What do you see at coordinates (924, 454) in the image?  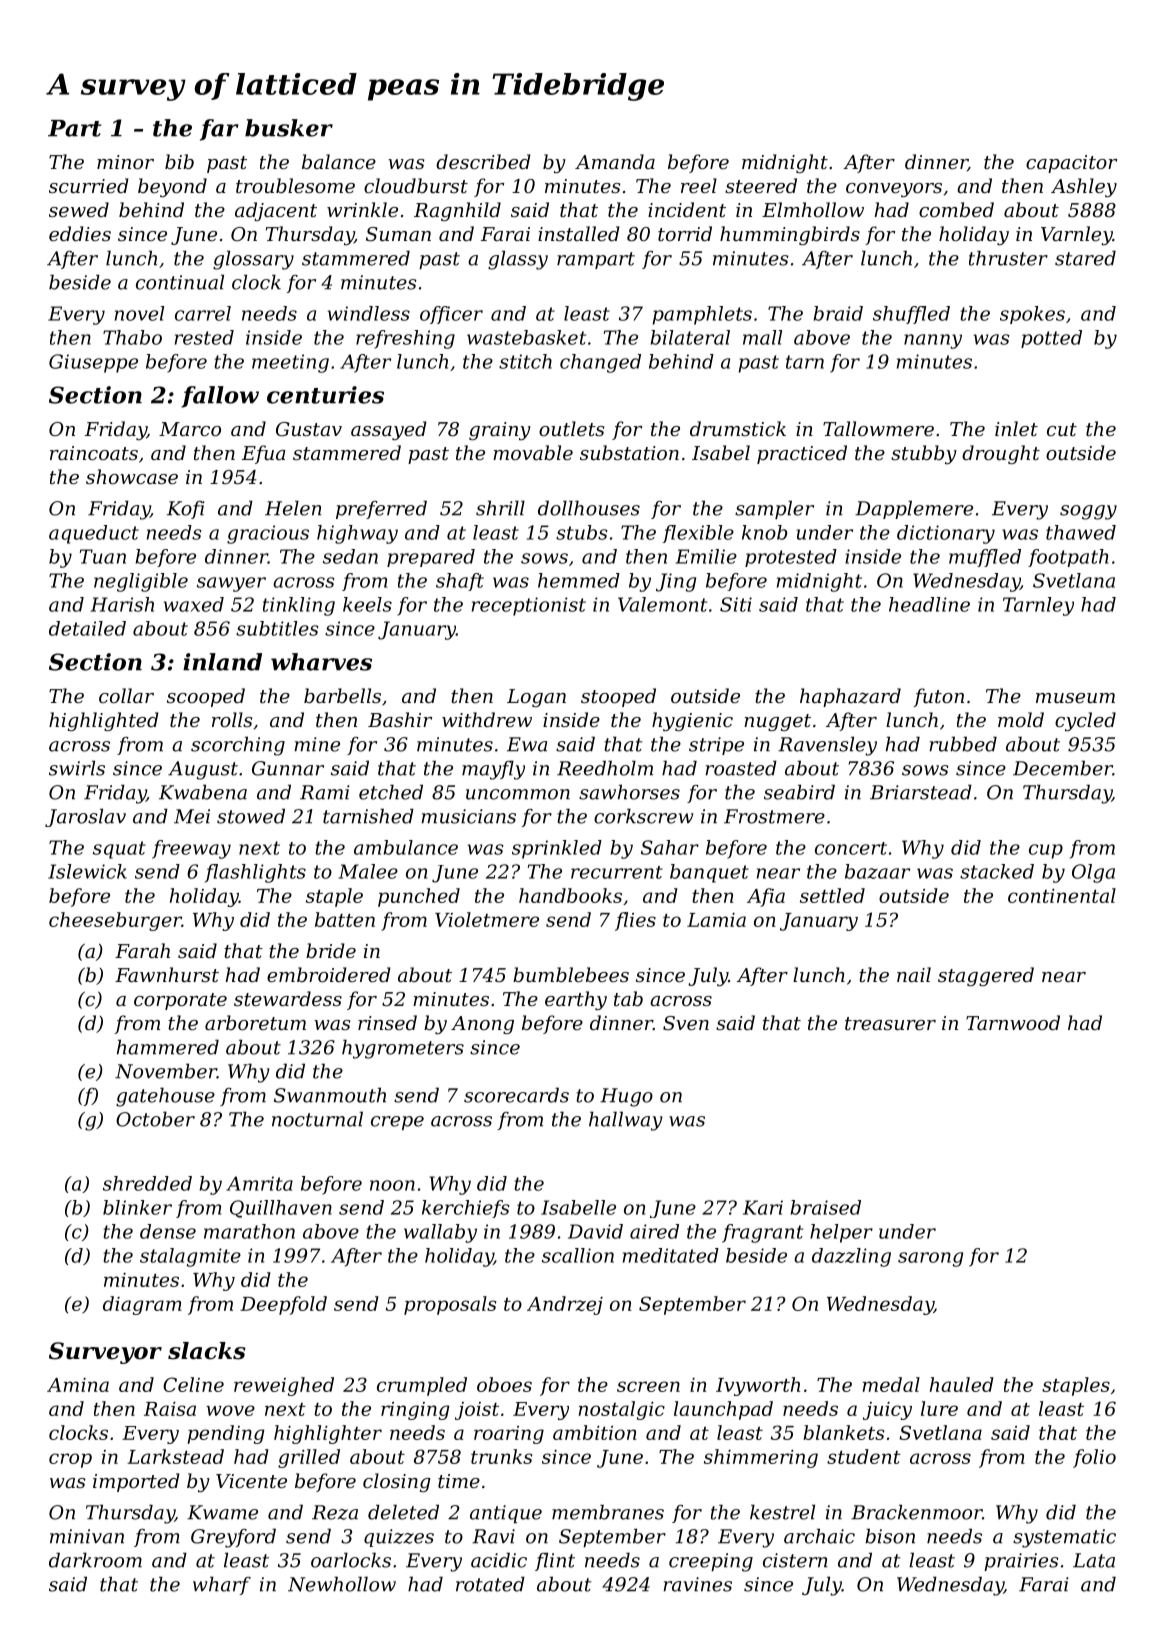 I see `stubby` at bounding box center [924, 454].
